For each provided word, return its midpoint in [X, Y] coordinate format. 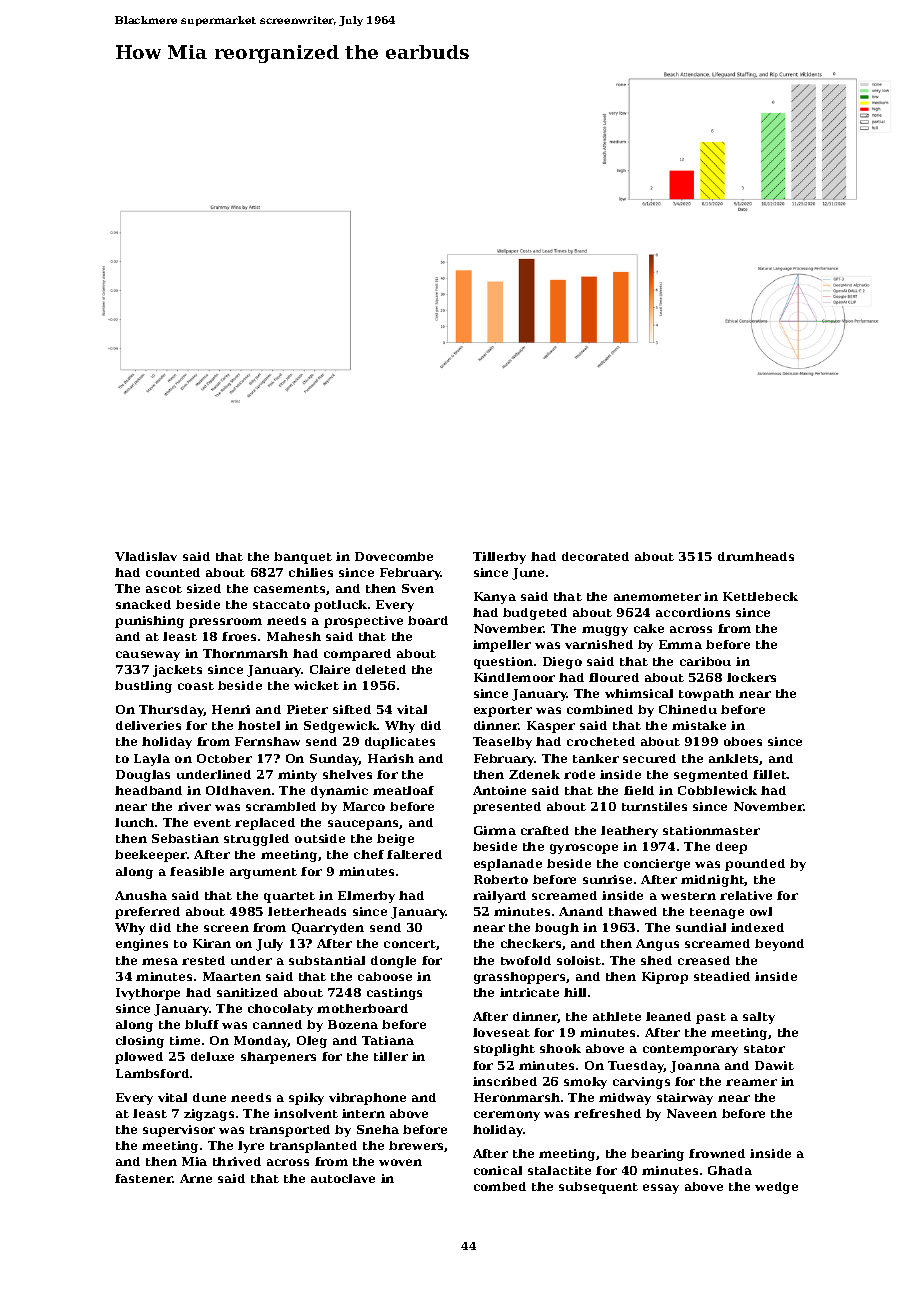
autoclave [343, 1178]
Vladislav [146, 556]
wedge [776, 1188]
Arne [196, 1178]
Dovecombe [394, 556]
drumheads [756, 556]
